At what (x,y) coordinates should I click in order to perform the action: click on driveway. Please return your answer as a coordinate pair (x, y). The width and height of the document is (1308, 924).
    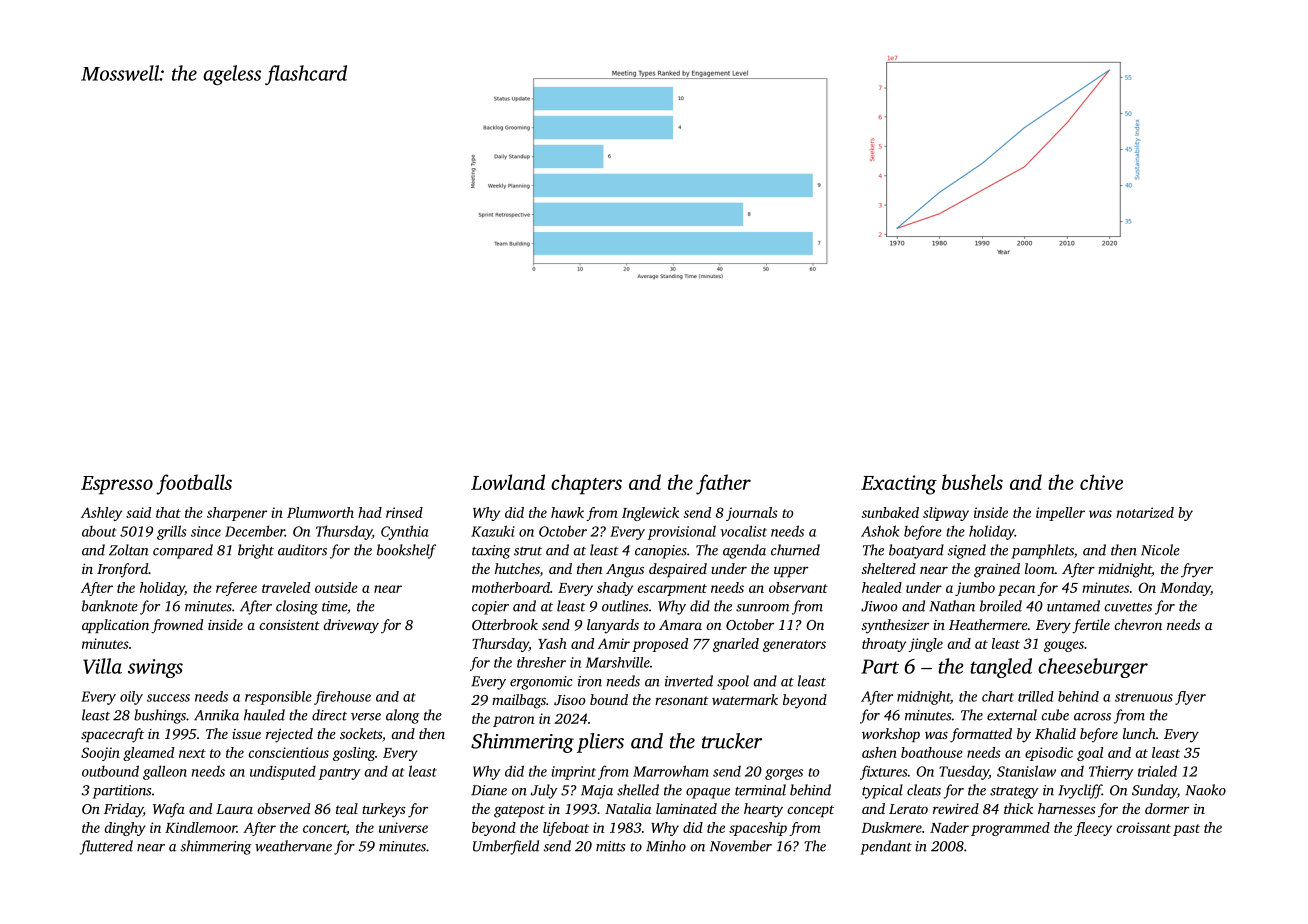
    Looking at the image, I should click on (351, 626).
